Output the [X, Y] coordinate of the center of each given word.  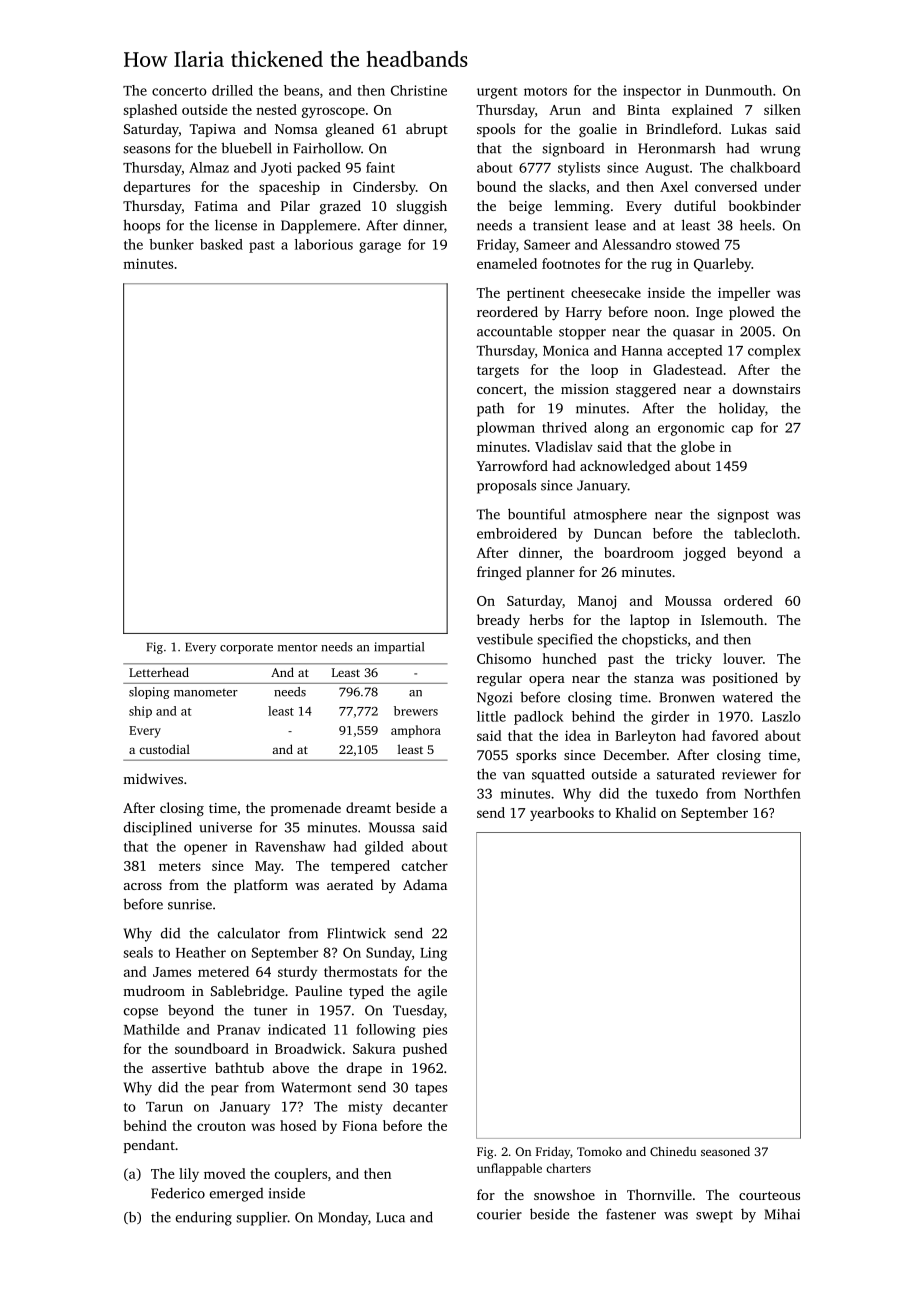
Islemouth [732, 619]
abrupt [427, 130]
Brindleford [682, 128]
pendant [149, 1146]
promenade [306, 809]
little [491, 716]
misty [365, 1108]
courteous [769, 1195]
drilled [232, 90]
